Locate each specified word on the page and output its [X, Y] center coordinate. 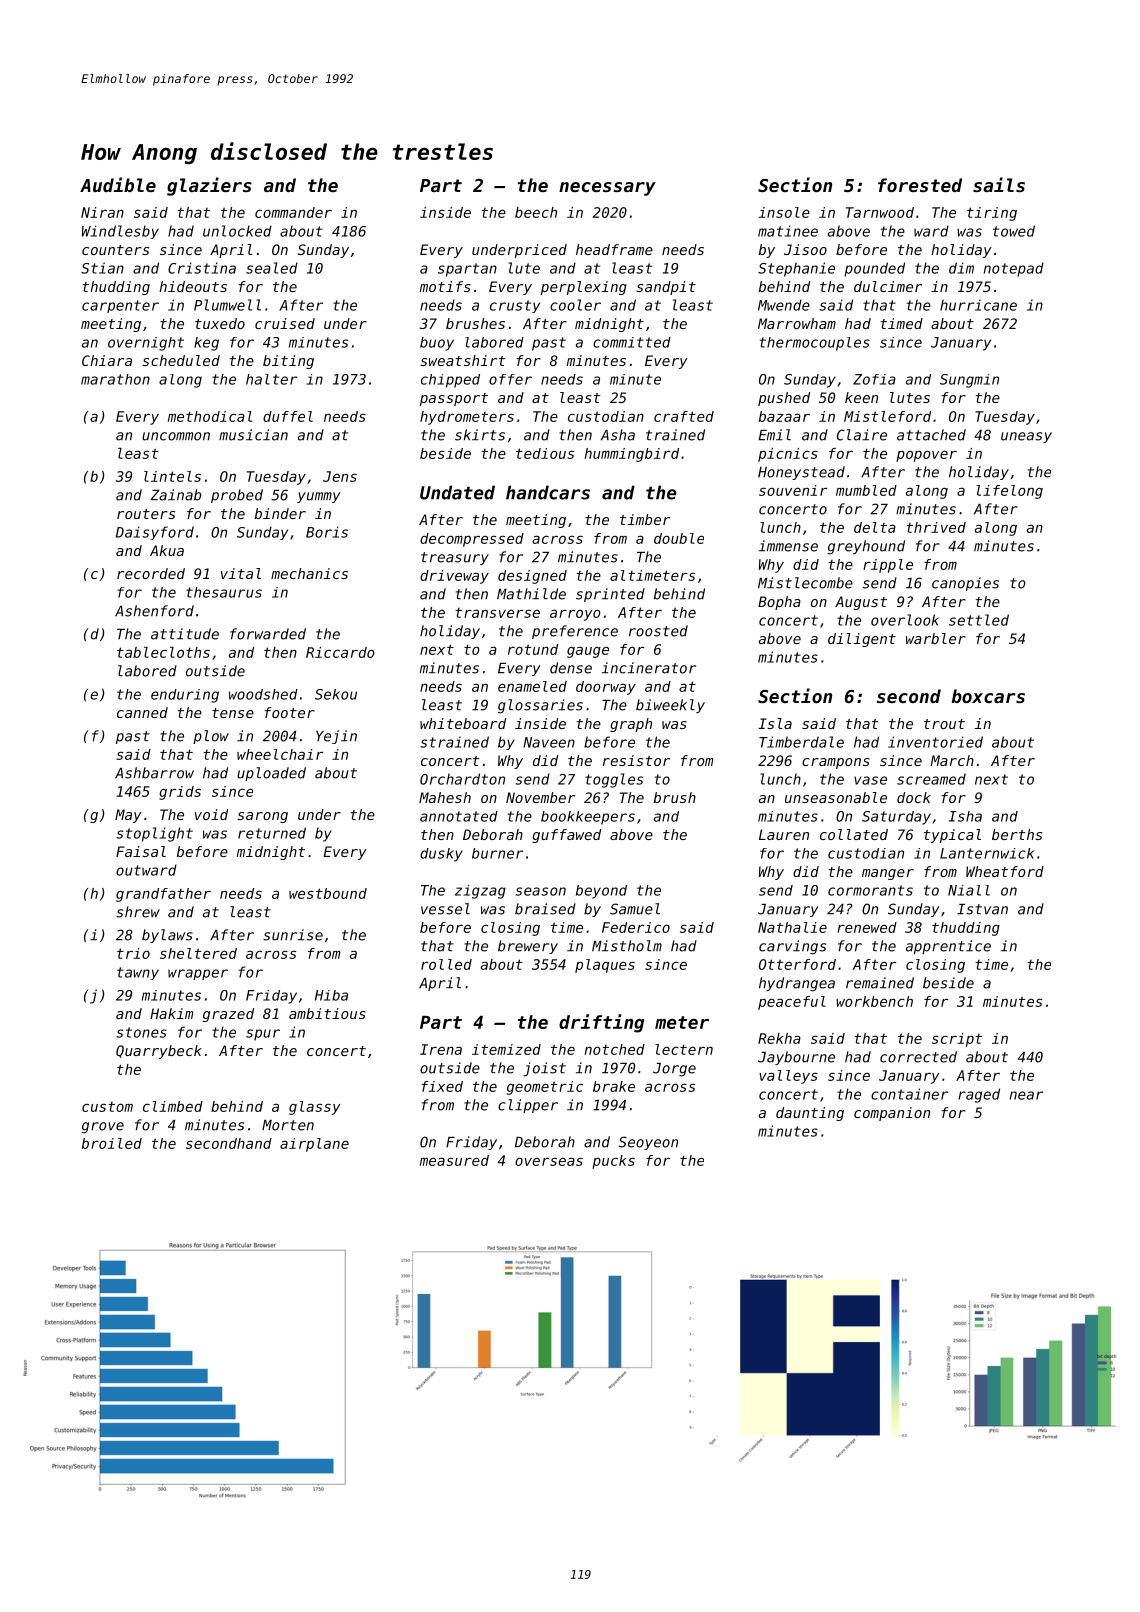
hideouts [193, 286]
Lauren [784, 834]
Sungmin [969, 381]
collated [854, 834]
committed [632, 342]
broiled [112, 1143]
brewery [528, 947]
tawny [138, 973]
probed [237, 496]
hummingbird [631, 455]
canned [142, 712]
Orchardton [462, 779]
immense [788, 546]
